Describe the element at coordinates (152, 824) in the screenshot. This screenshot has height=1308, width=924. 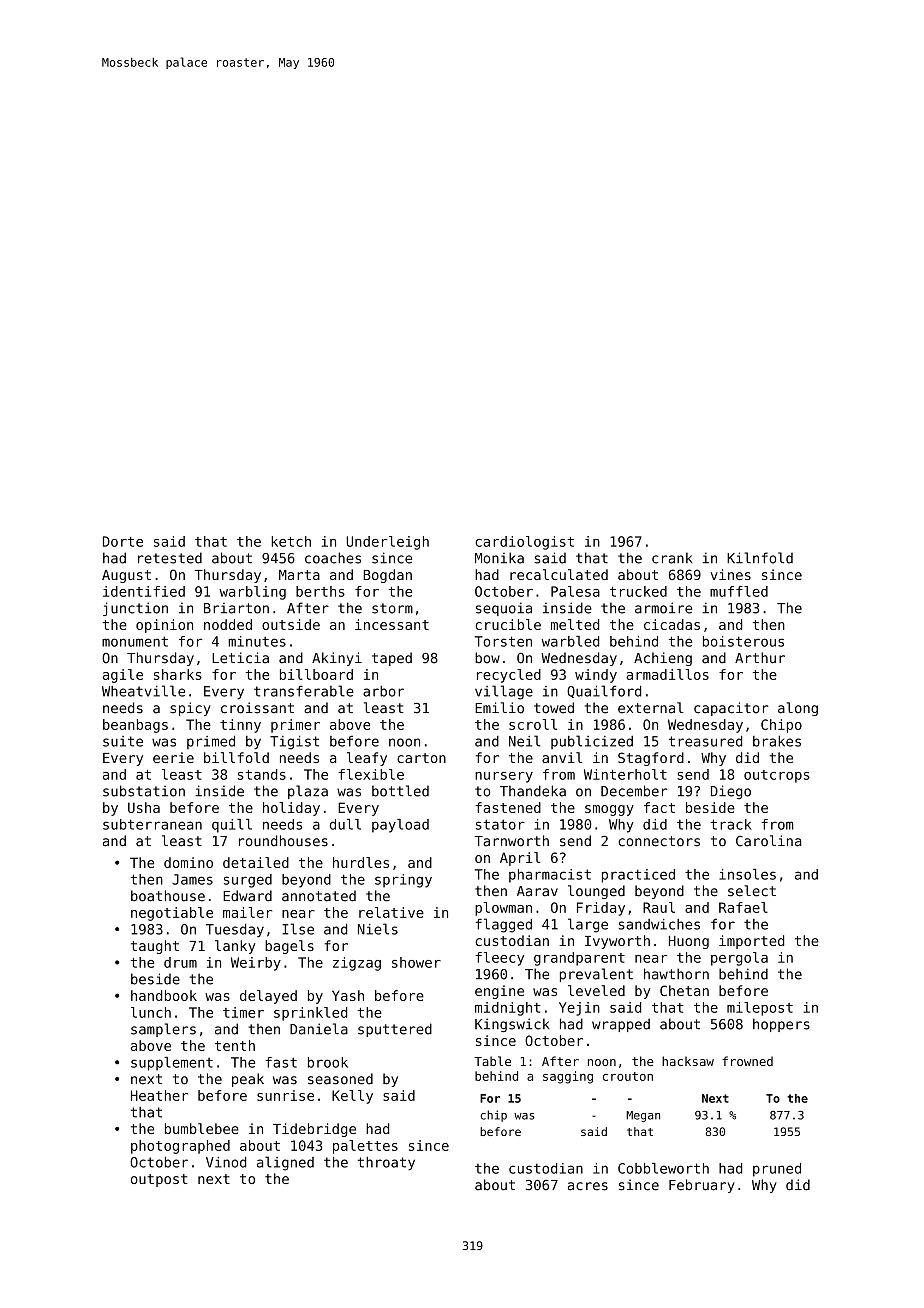
I see `subterranean` at that location.
